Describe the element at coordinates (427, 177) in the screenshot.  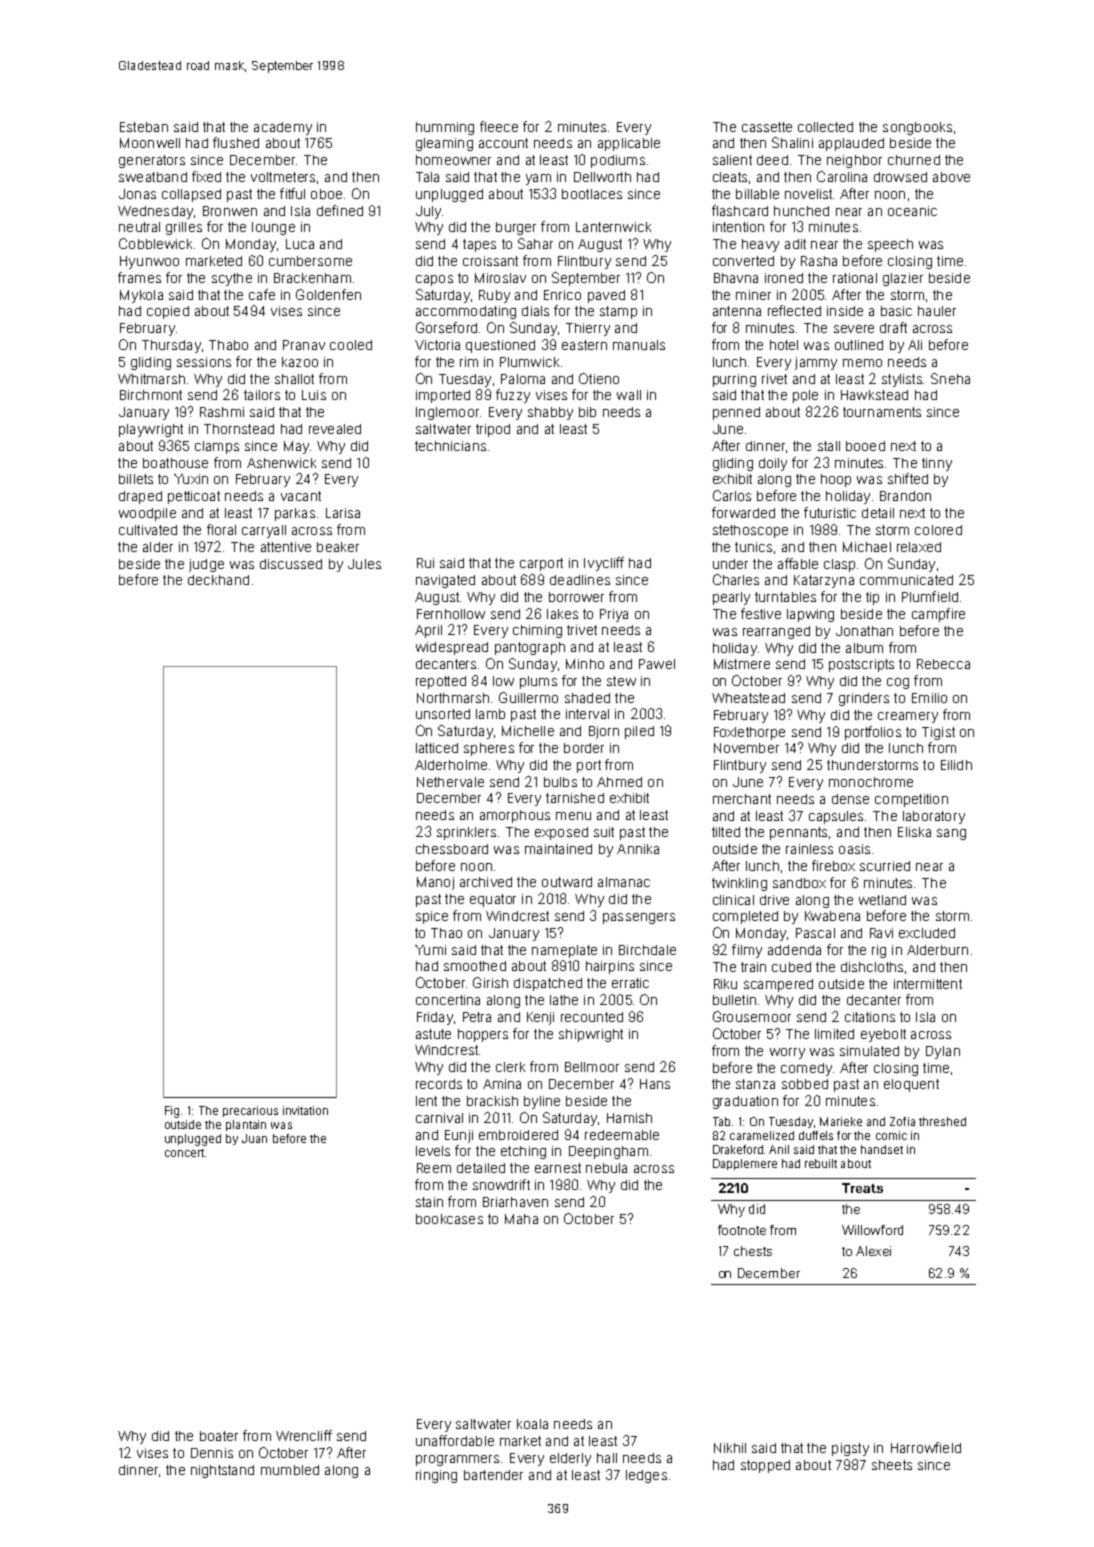
I see `Tala` at that location.
